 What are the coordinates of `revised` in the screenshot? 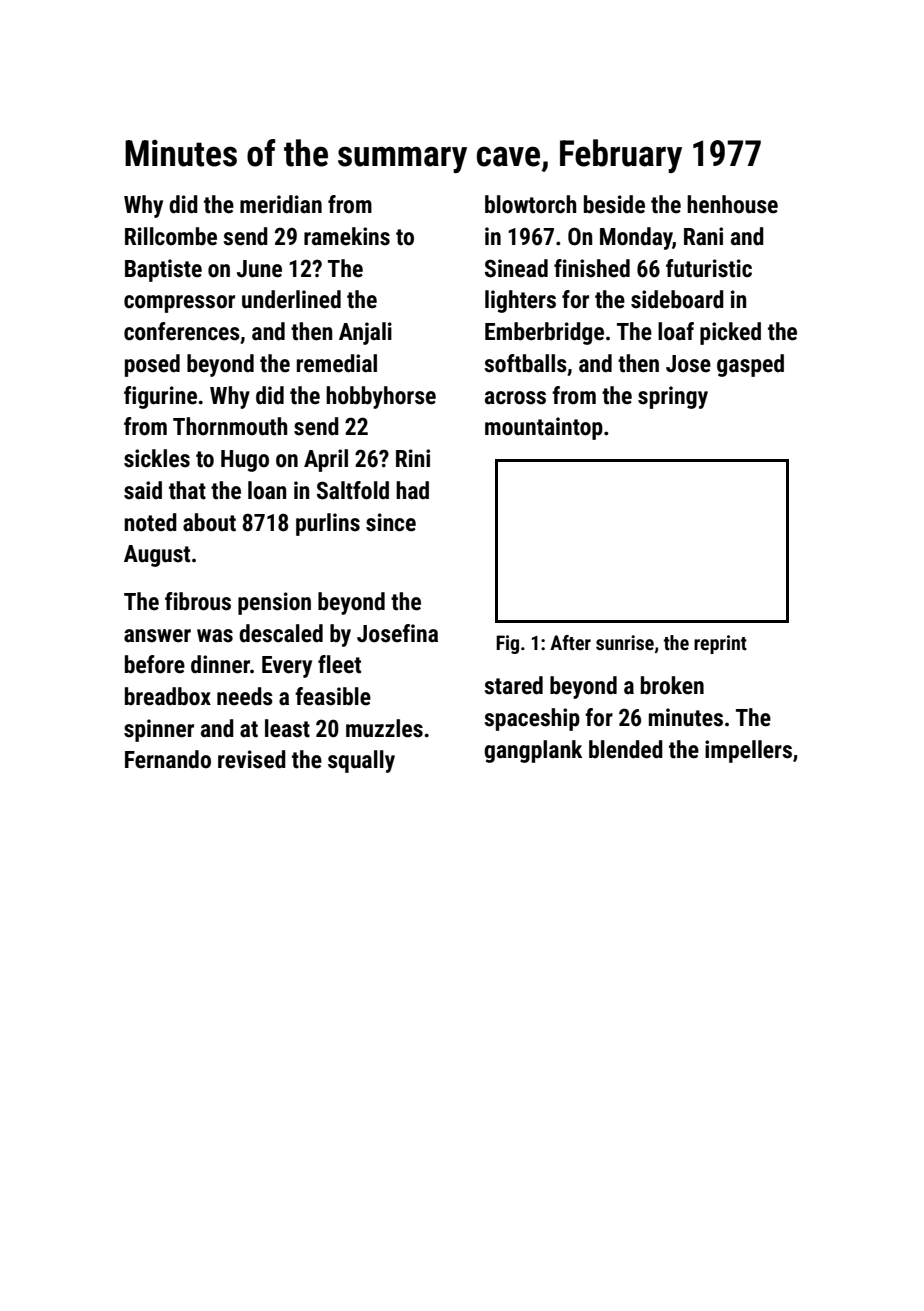 It's located at (252, 759).
